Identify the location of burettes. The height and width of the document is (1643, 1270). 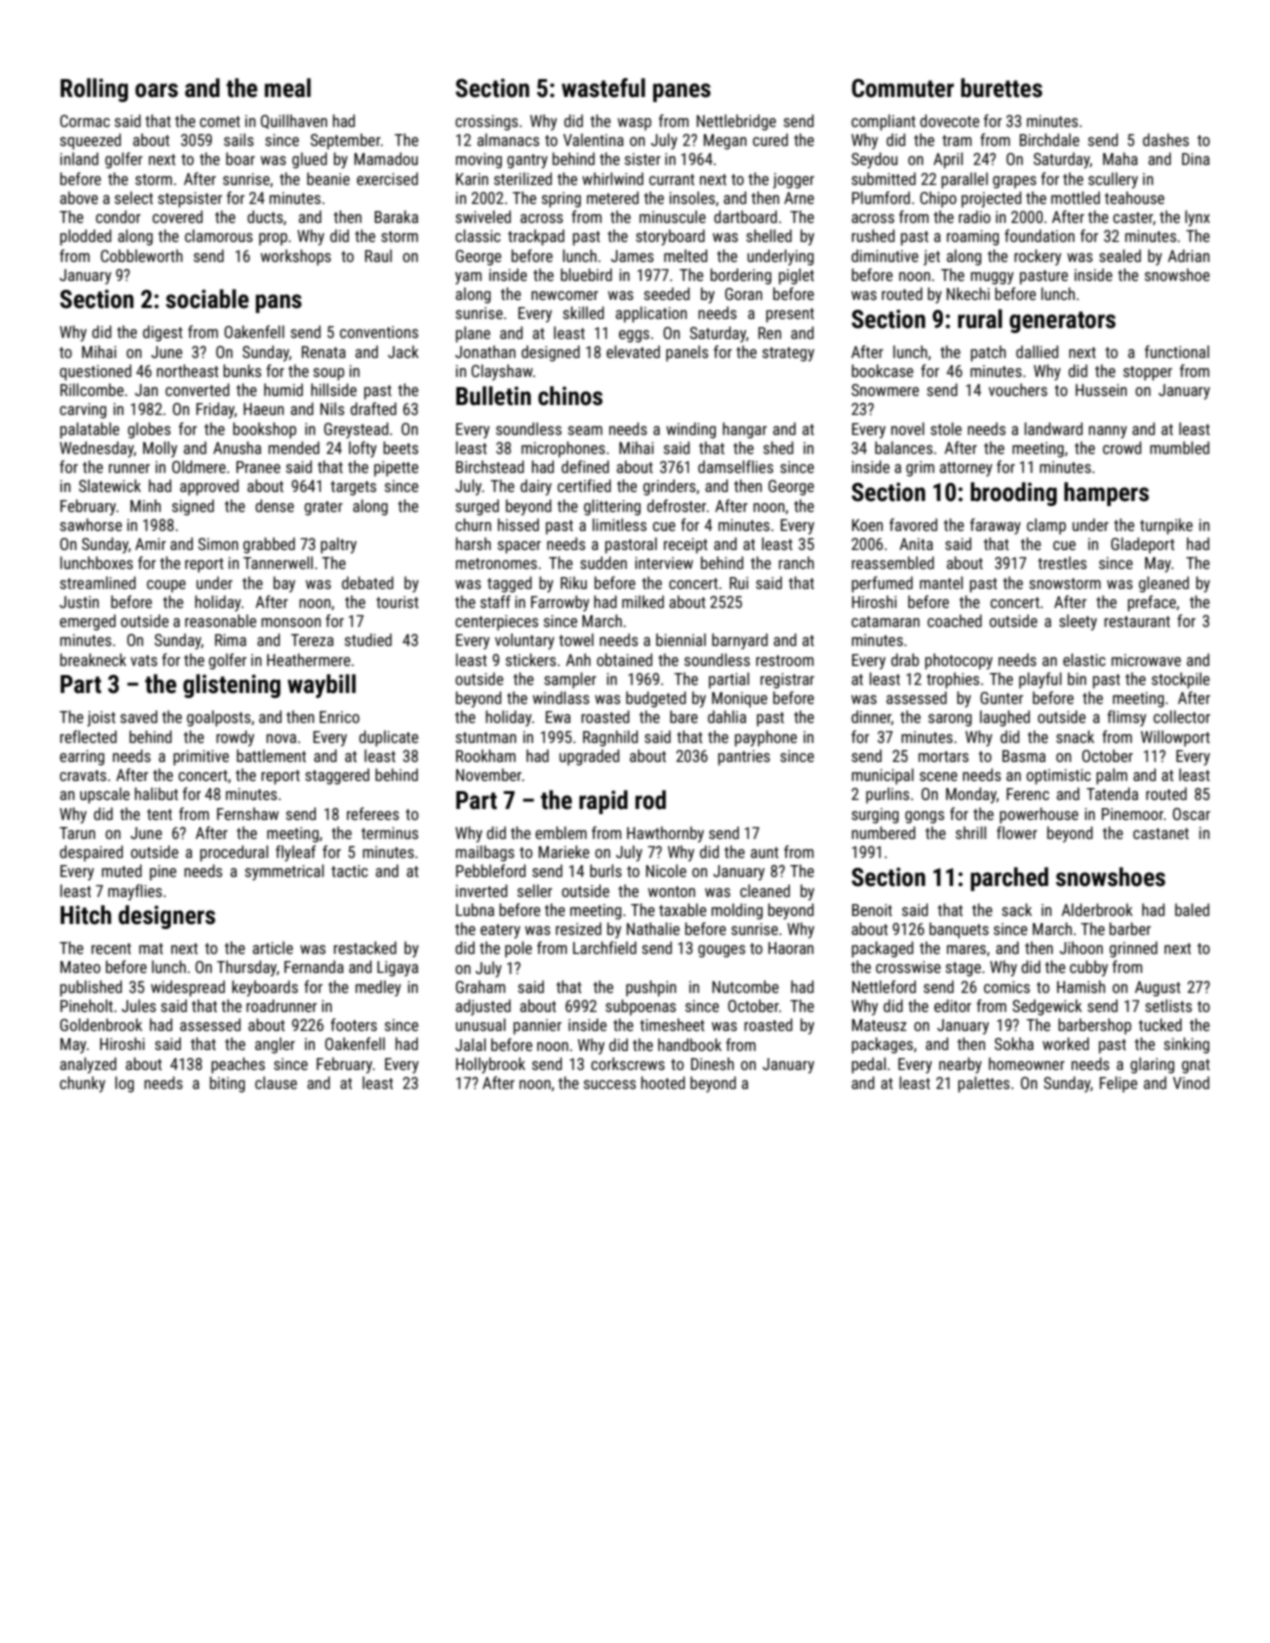
(1001, 88).
